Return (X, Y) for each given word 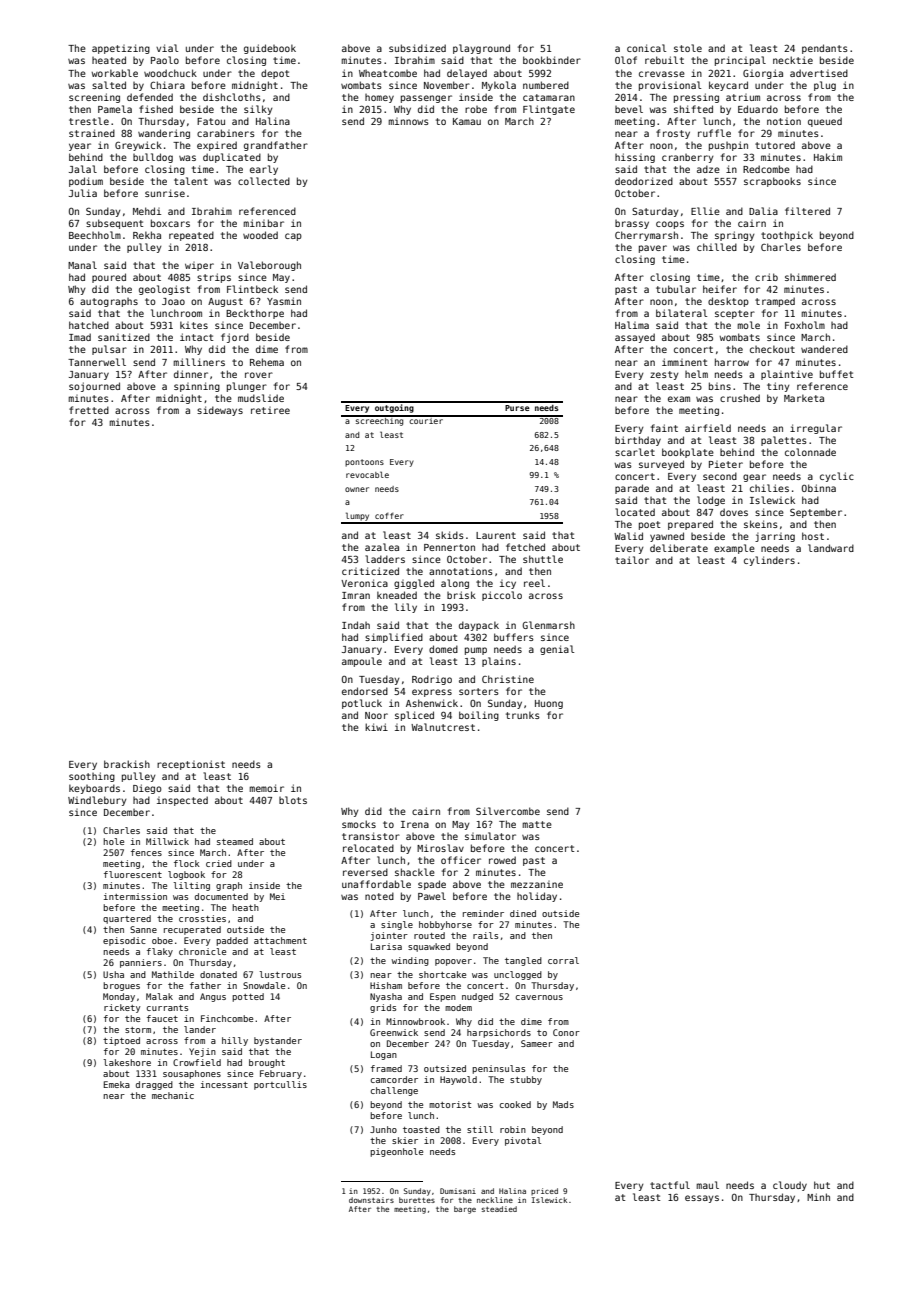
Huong (549, 704)
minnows (408, 121)
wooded (260, 235)
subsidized (417, 48)
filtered (807, 211)
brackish (127, 764)
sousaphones (192, 1074)
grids (383, 1008)
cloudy (790, 1186)
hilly (235, 1041)
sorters (479, 691)
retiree (270, 410)
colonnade (810, 452)
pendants (825, 49)
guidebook (270, 49)
